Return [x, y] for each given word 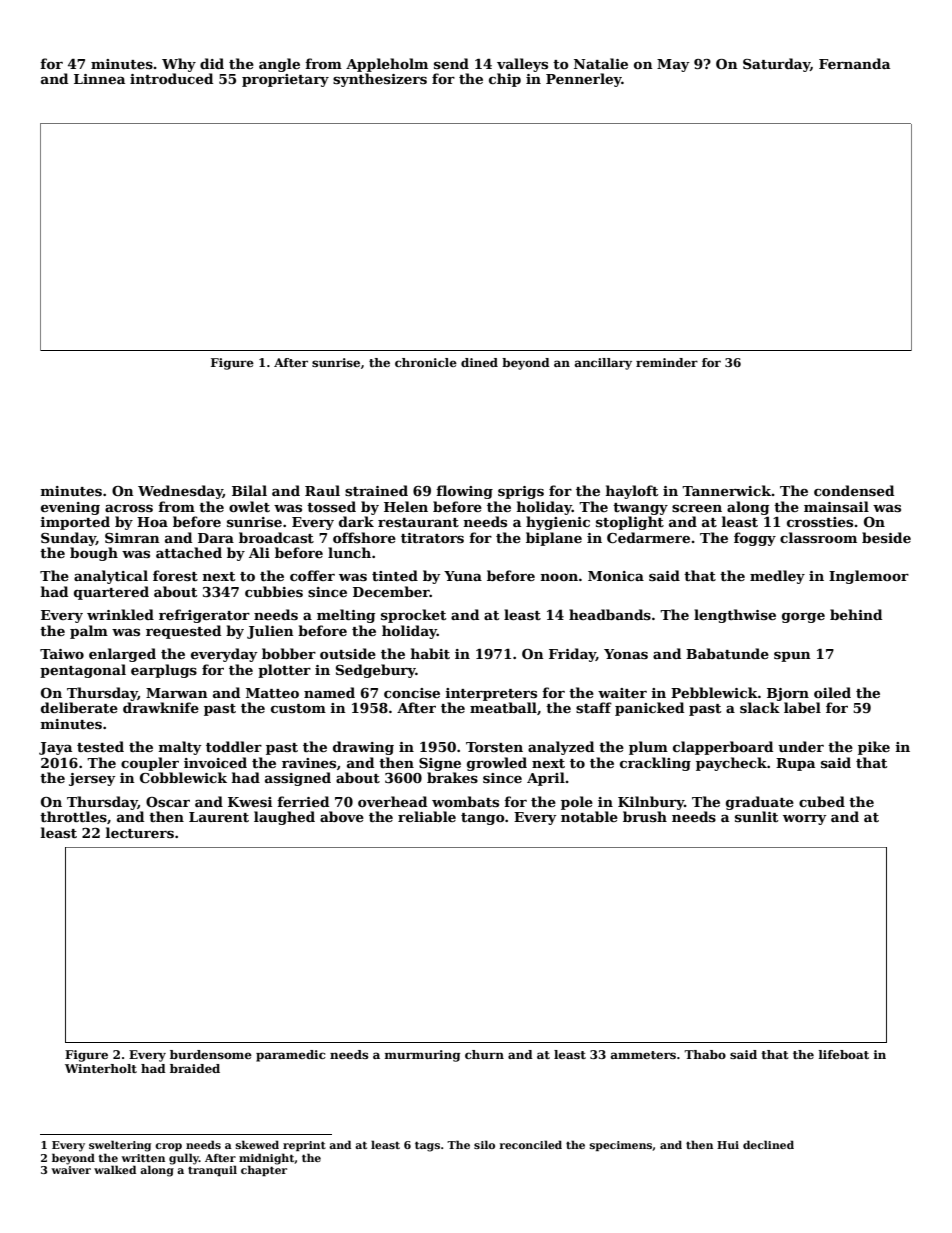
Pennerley [584, 80]
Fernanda [854, 63]
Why [179, 65]
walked [115, 1169]
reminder [667, 362]
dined [479, 362]
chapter [264, 1170]
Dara [216, 538]
